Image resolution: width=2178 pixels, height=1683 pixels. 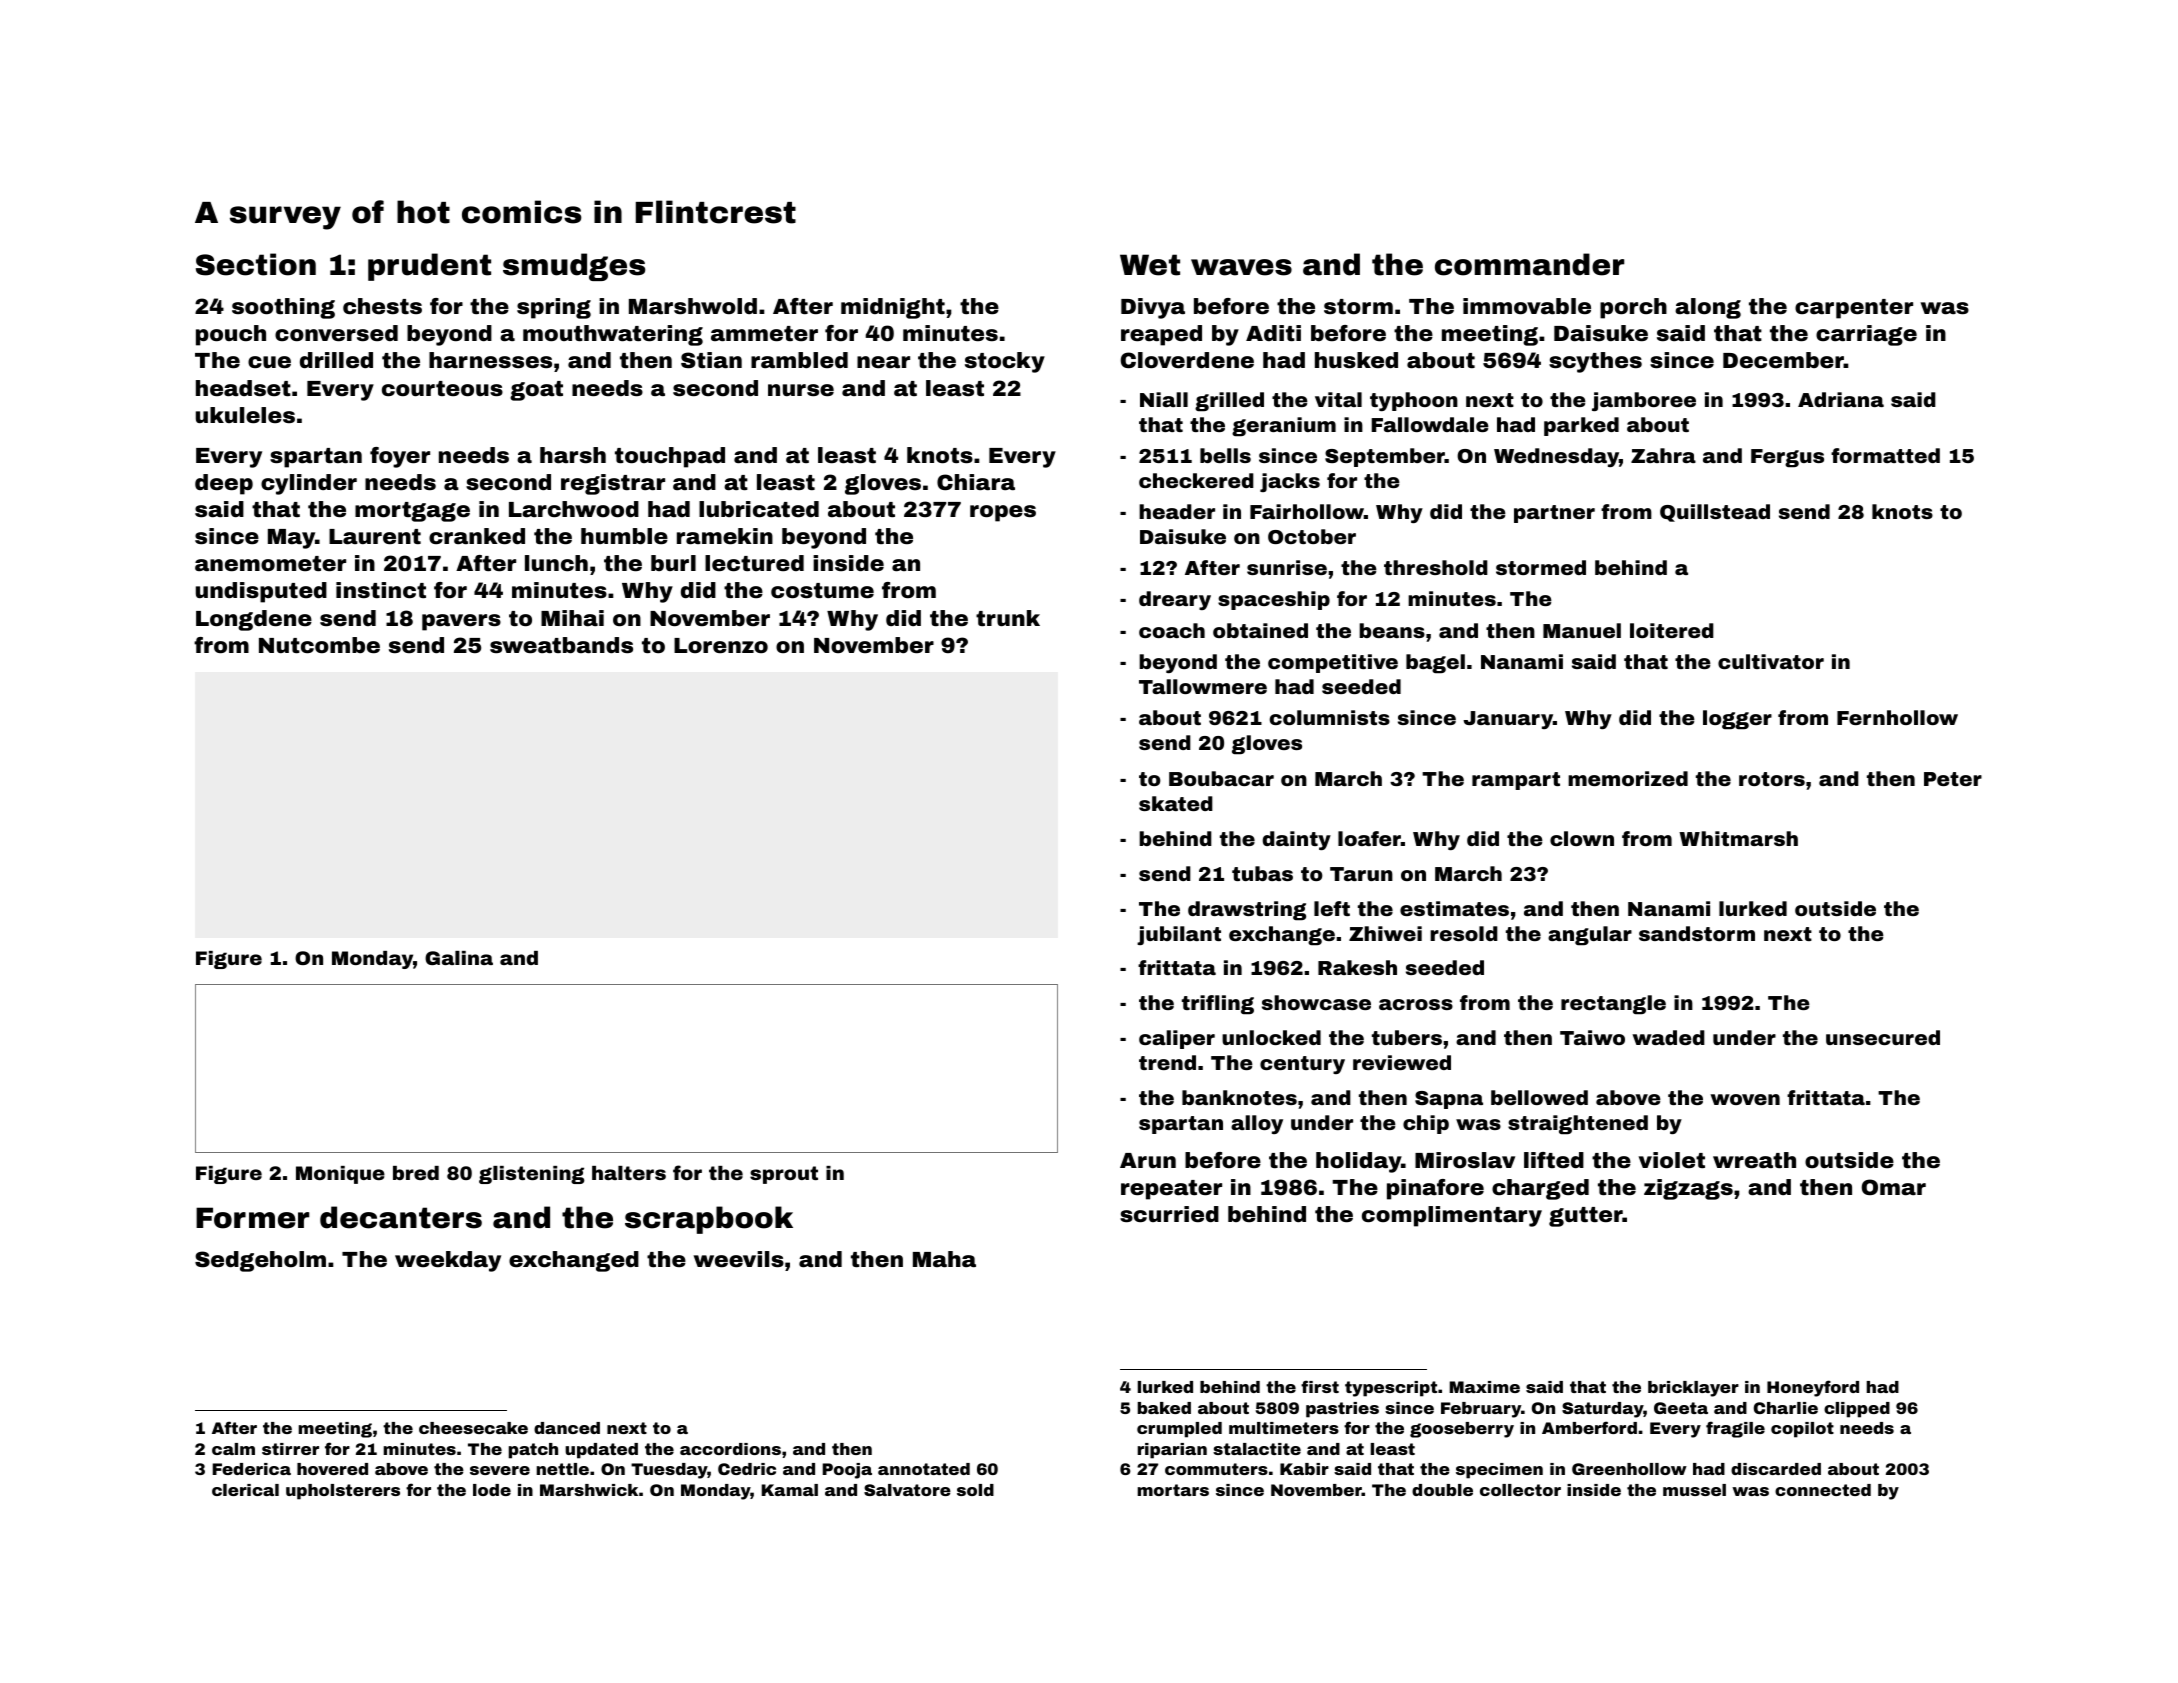 What do you see at coordinates (1332, 908) in the screenshot?
I see `left` at bounding box center [1332, 908].
